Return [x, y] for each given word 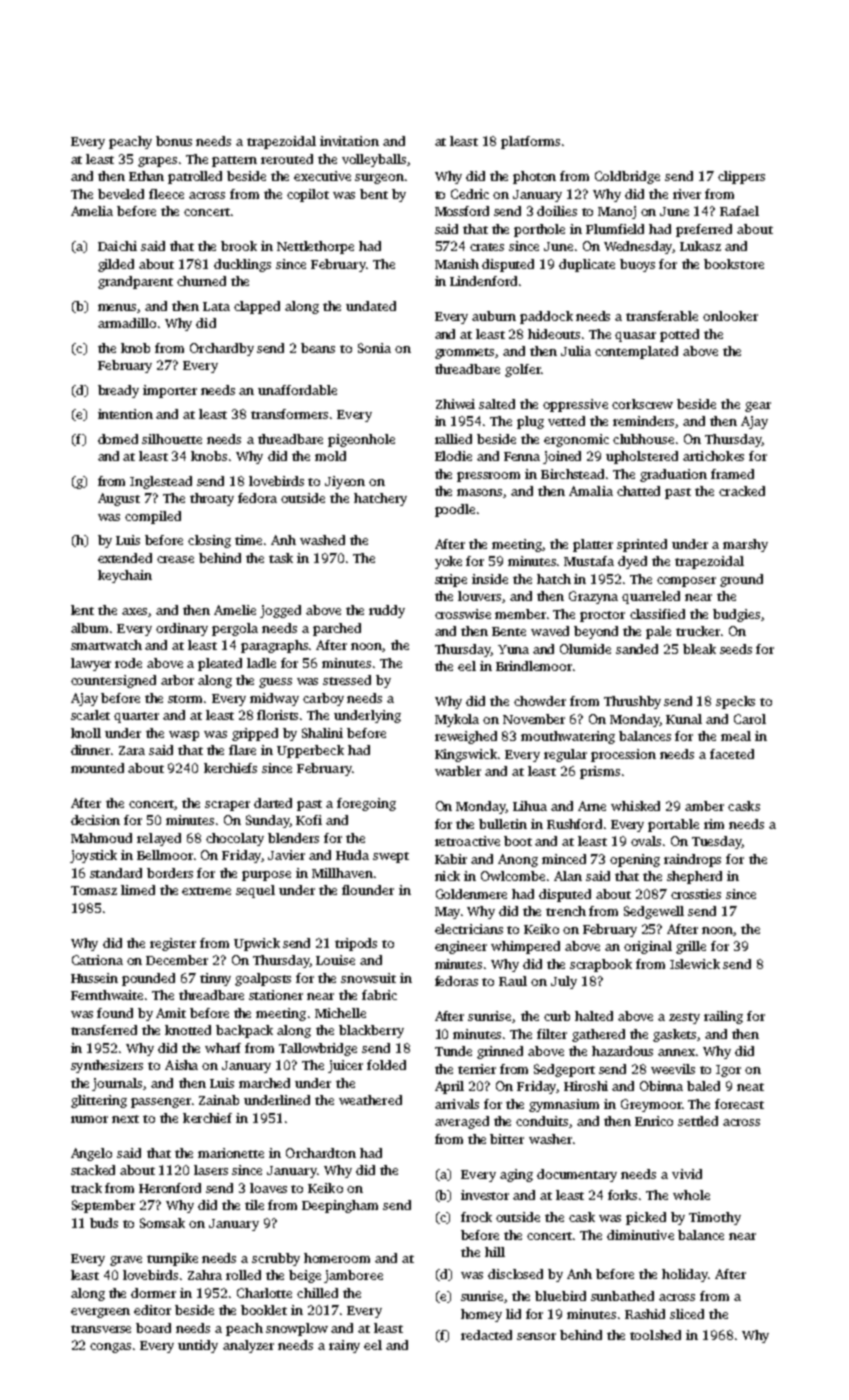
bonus [174, 141]
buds [104, 1223]
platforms [530, 142]
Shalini [322, 733]
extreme [206, 891]
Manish [457, 264]
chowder [540, 701]
